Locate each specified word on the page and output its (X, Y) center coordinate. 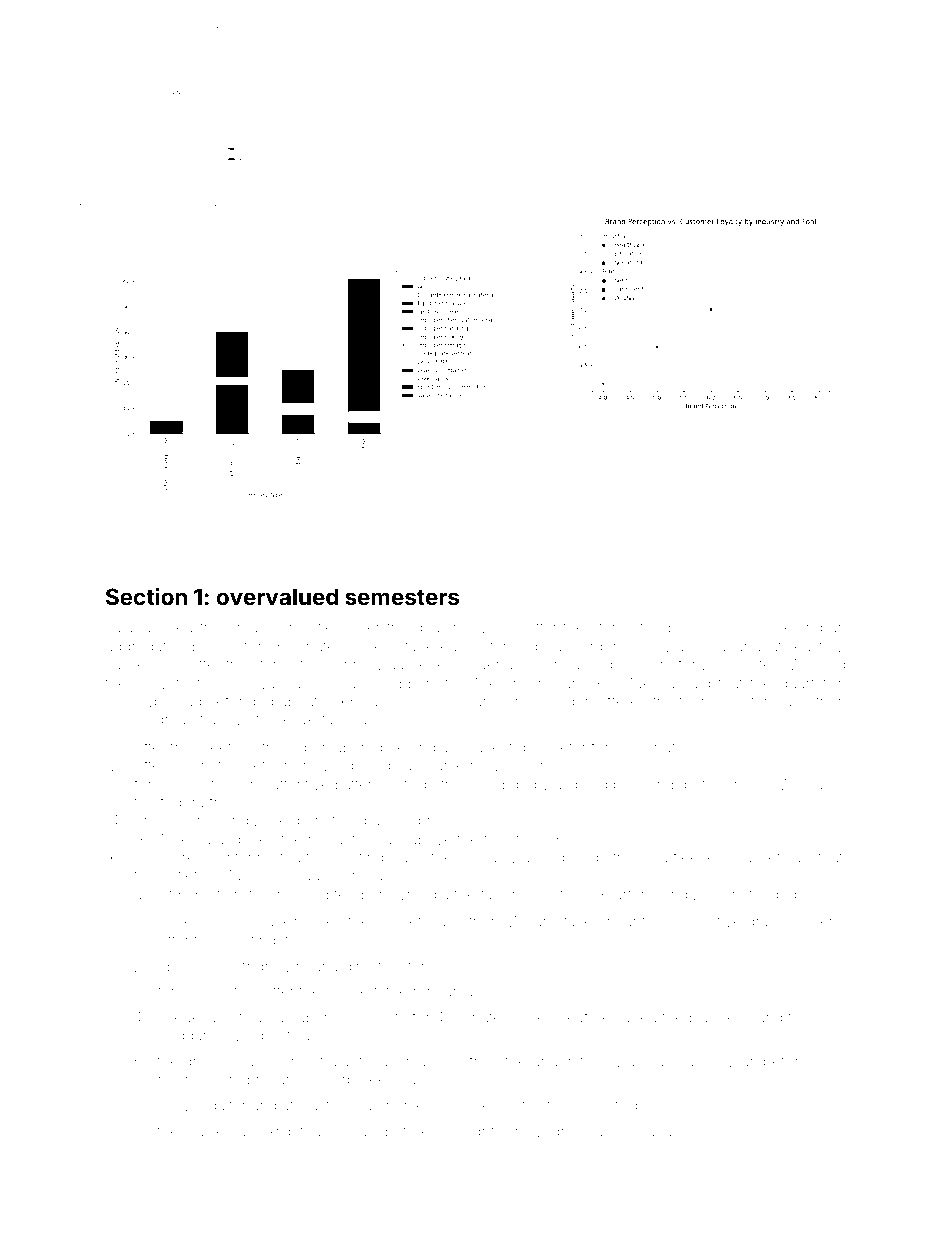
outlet (179, 875)
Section (146, 597)
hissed (746, 627)
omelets (401, 921)
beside (585, 857)
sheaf (569, 1017)
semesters (402, 597)
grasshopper (790, 923)
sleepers (297, 822)
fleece (694, 857)
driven (205, 1061)
